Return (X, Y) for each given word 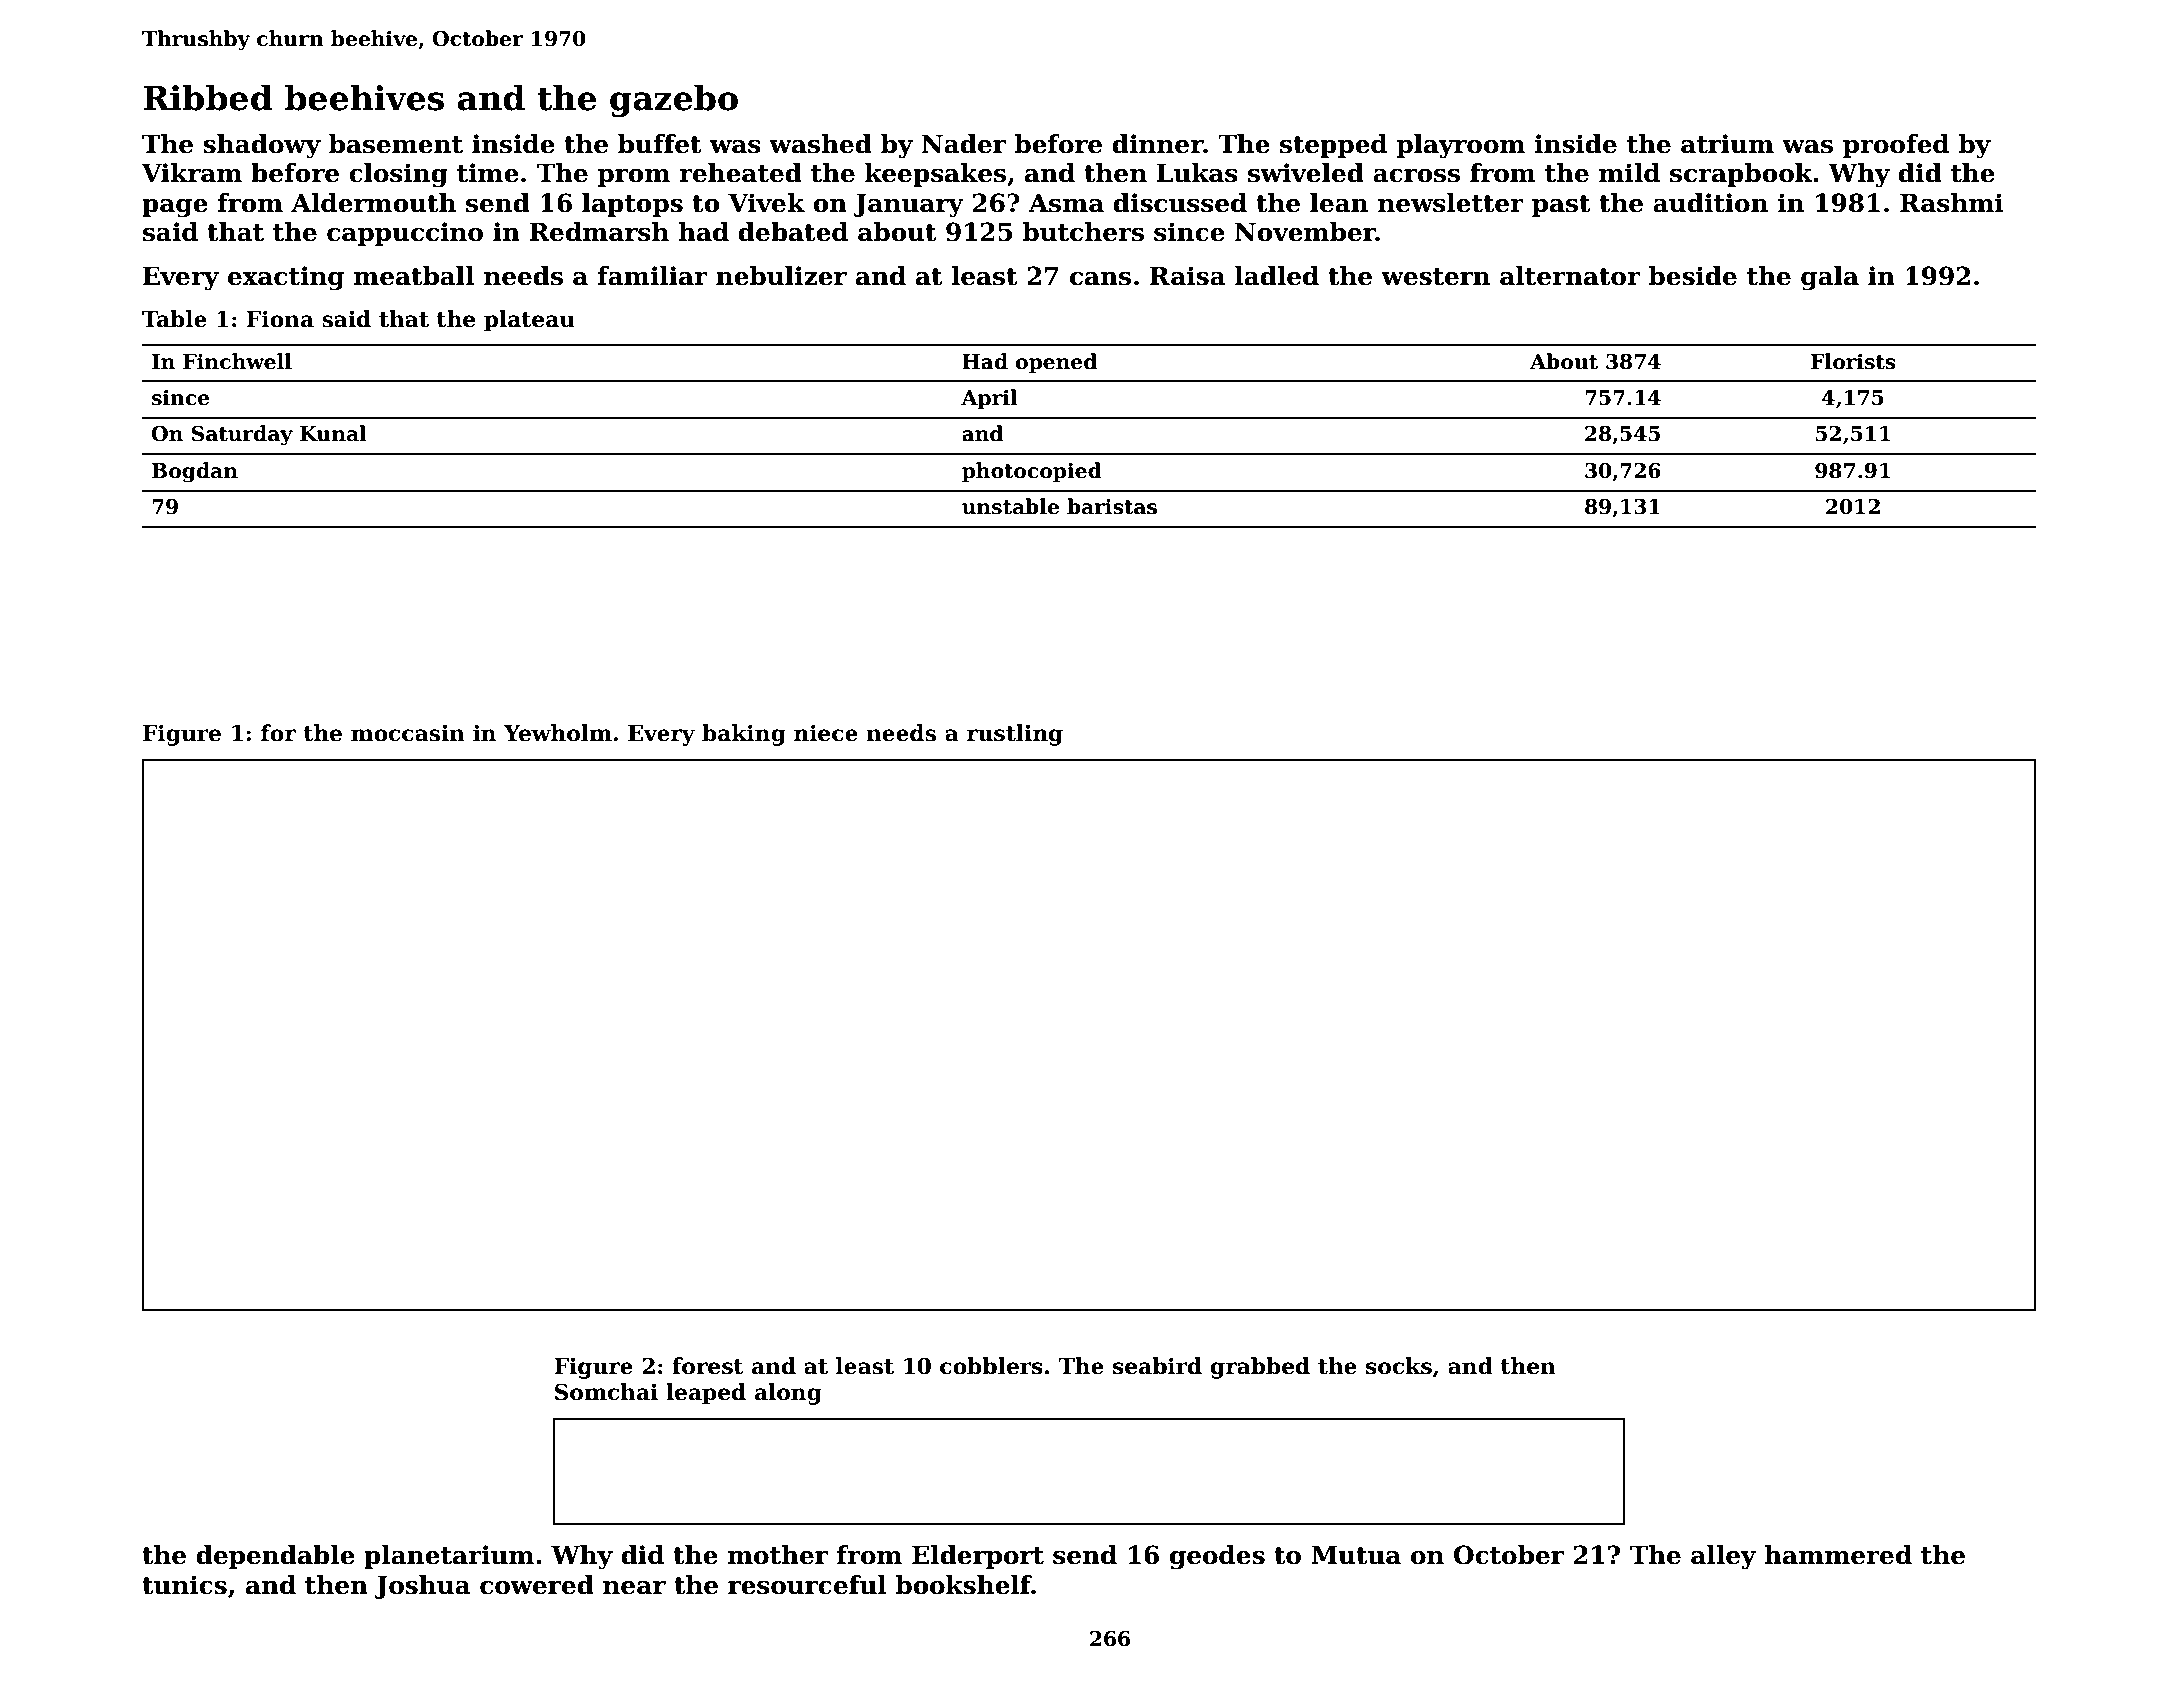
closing (398, 175)
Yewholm (558, 733)
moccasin (408, 733)
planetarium (449, 1557)
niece (826, 733)
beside (1693, 276)
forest (708, 1366)
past (1561, 206)
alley (1723, 1557)
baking (744, 735)
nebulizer (781, 276)
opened (1056, 363)
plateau (529, 321)
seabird (1157, 1366)
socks (1399, 1366)
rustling (1015, 735)
